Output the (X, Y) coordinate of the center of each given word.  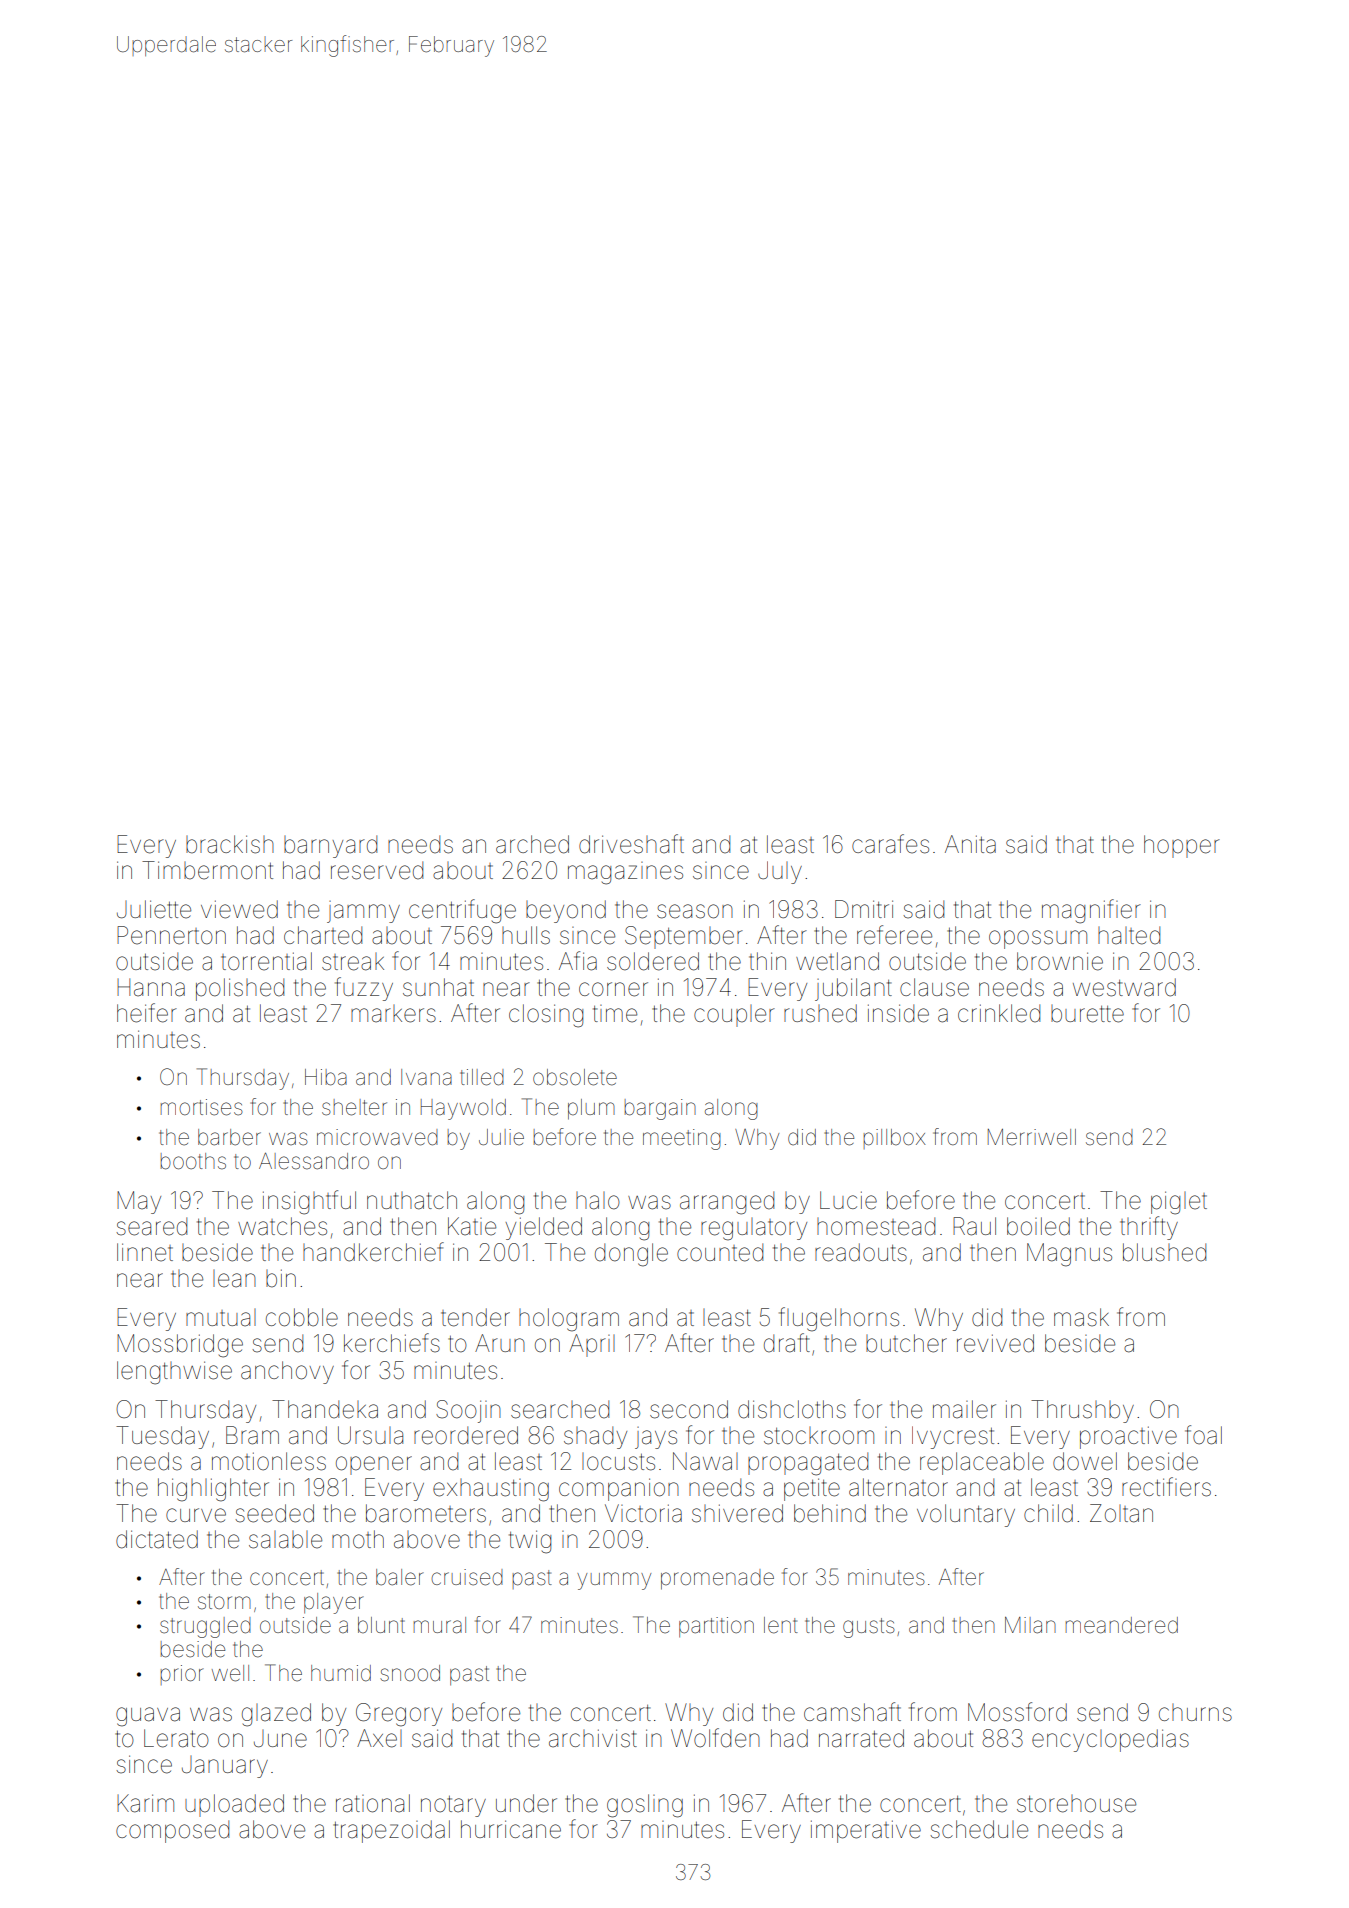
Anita (970, 844)
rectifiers (1166, 1487)
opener (374, 1465)
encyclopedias (1110, 1740)
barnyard (330, 846)
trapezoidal (391, 1831)
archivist (593, 1738)
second (689, 1409)
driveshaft (631, 844)
